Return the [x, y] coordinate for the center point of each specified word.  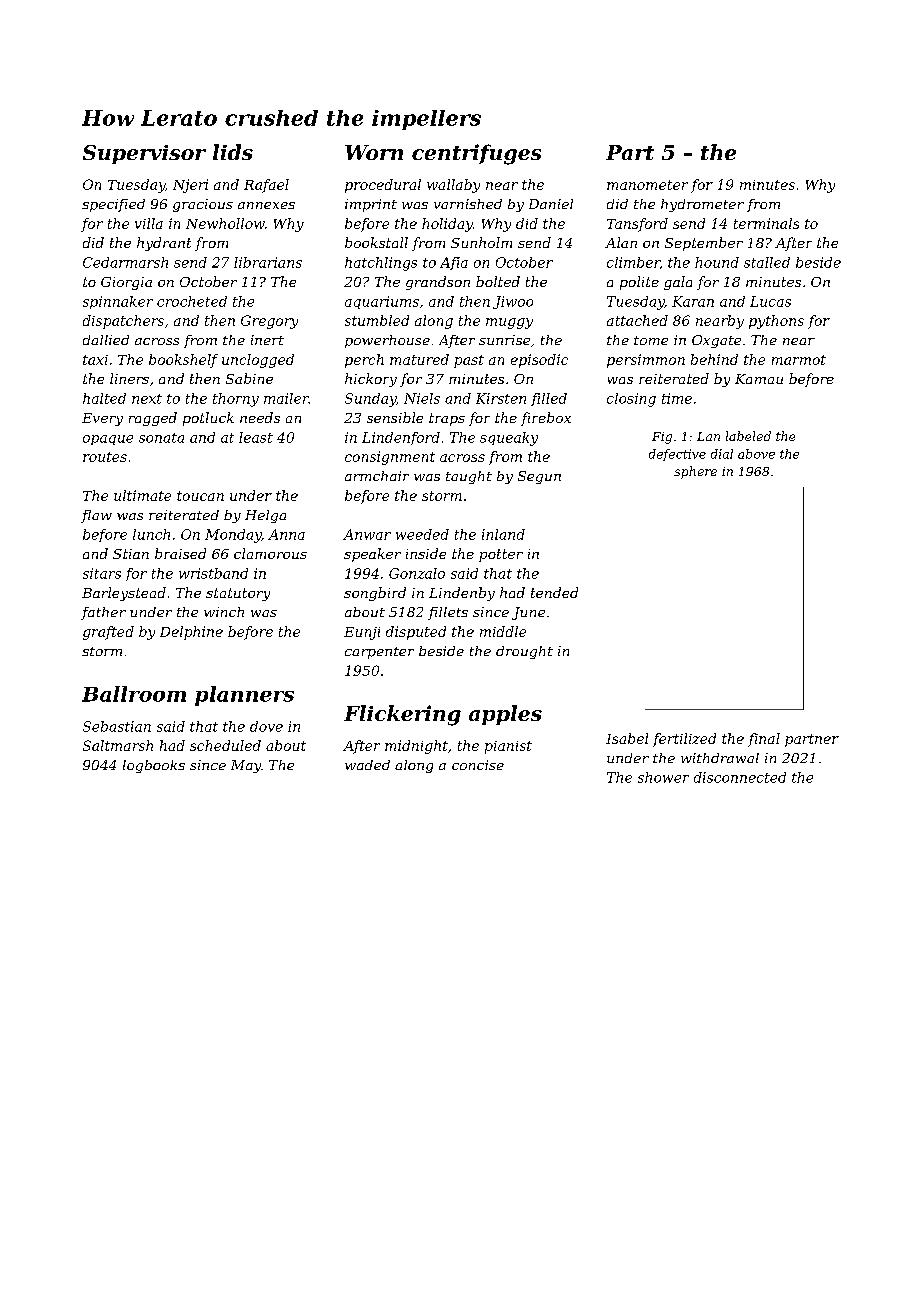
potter [501, 555]
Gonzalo [417, 573]
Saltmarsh [118, 745]
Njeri [190, 186]
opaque [108, 440]
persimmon [646, 361]
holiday [447, 225]
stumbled [377, 320]
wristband [213, 573]
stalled [767, 262]
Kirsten [501, 398]
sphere [695, 472]
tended [554, 592]
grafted [108, 633]
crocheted [192, 301]
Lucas [770, 301]
